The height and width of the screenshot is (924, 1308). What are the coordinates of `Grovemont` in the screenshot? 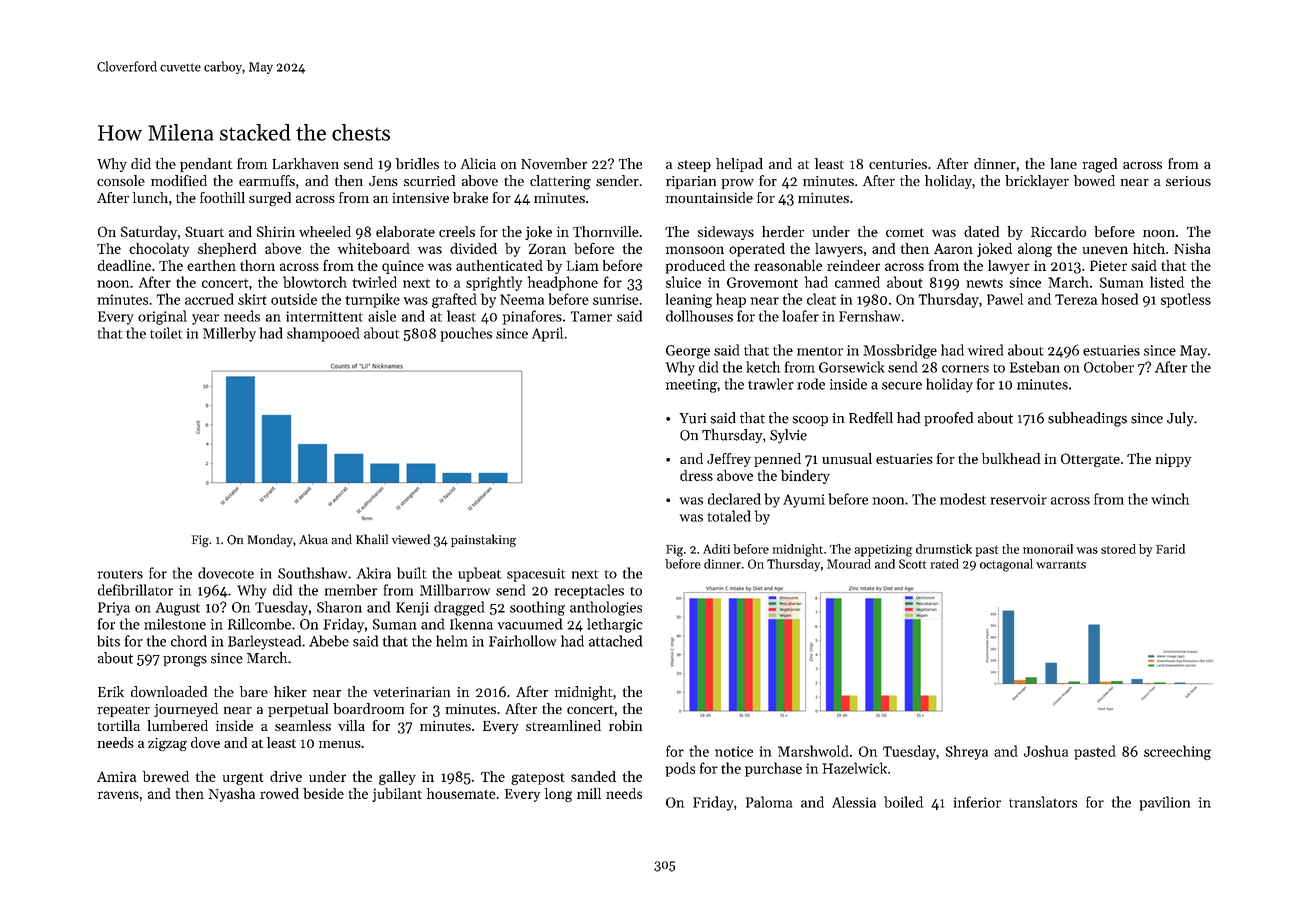 It's located at (762, 282).
